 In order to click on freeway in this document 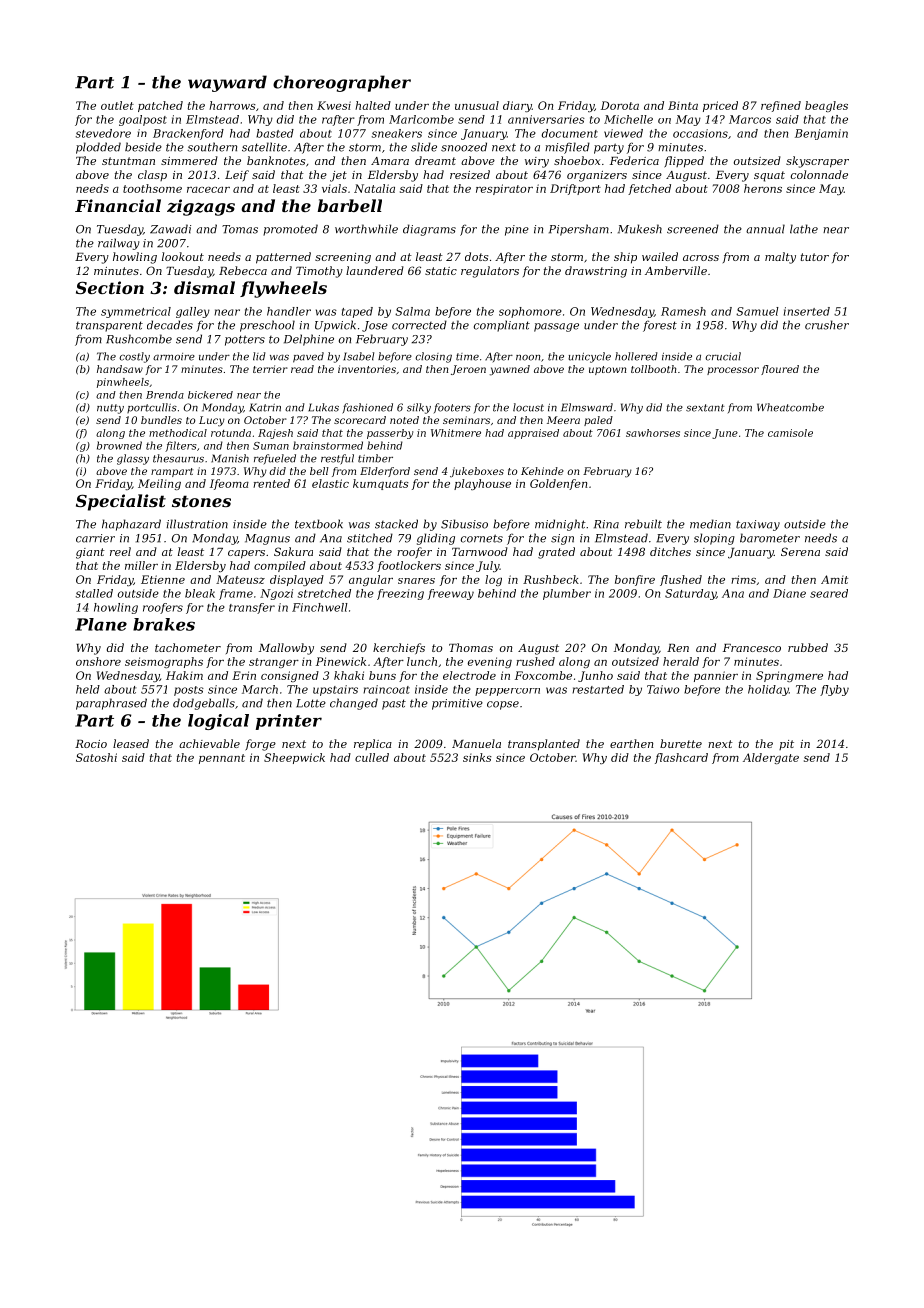, I will do `click(451, 594)`.
